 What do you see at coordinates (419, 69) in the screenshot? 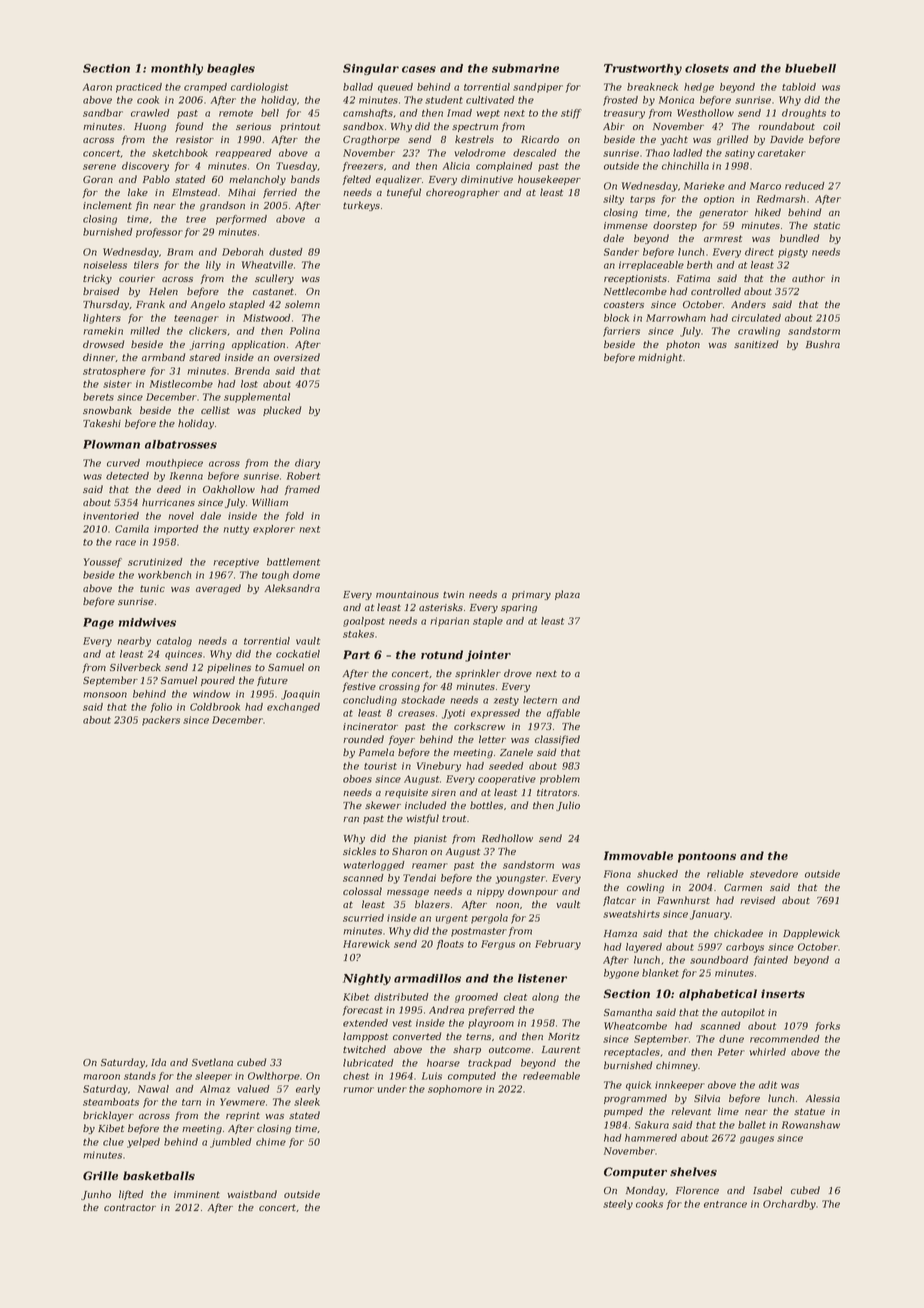
I see `cases` at bounding box center [419, 69].
